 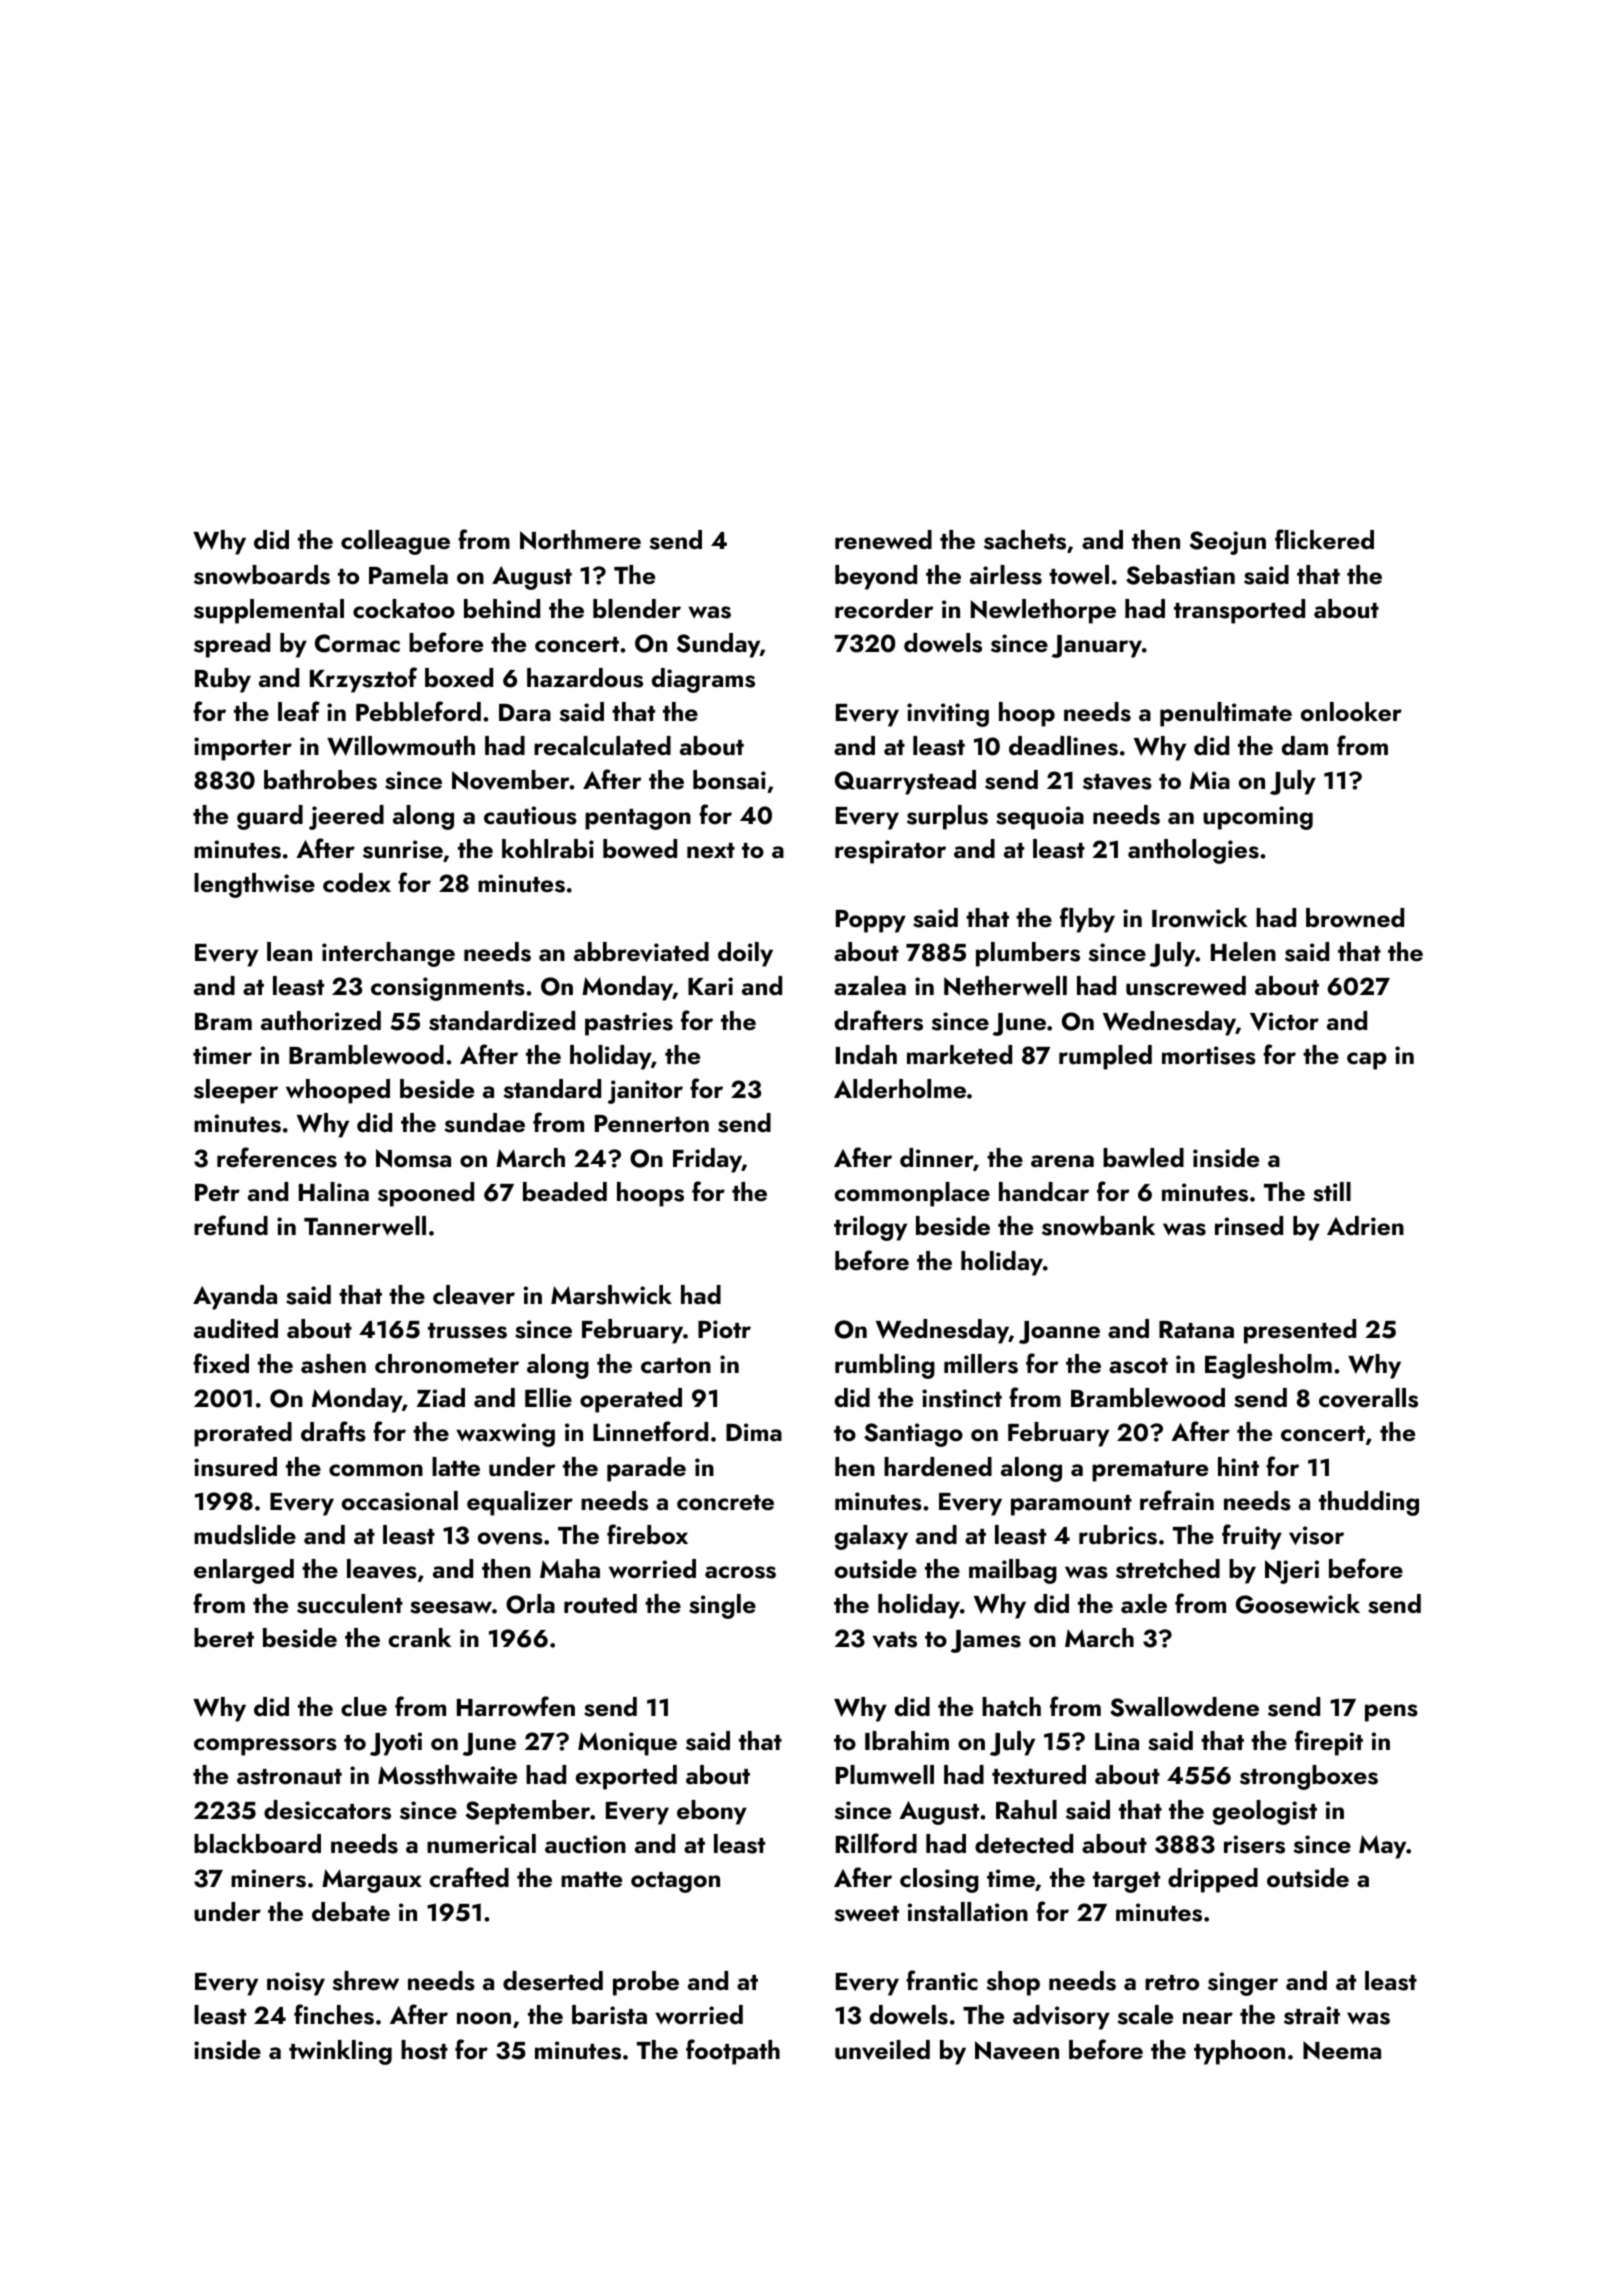 What do you see at coordinates (1013, 1571) in the screenshot?
I see `mailbag` at bounding box center [1013, 1571].
